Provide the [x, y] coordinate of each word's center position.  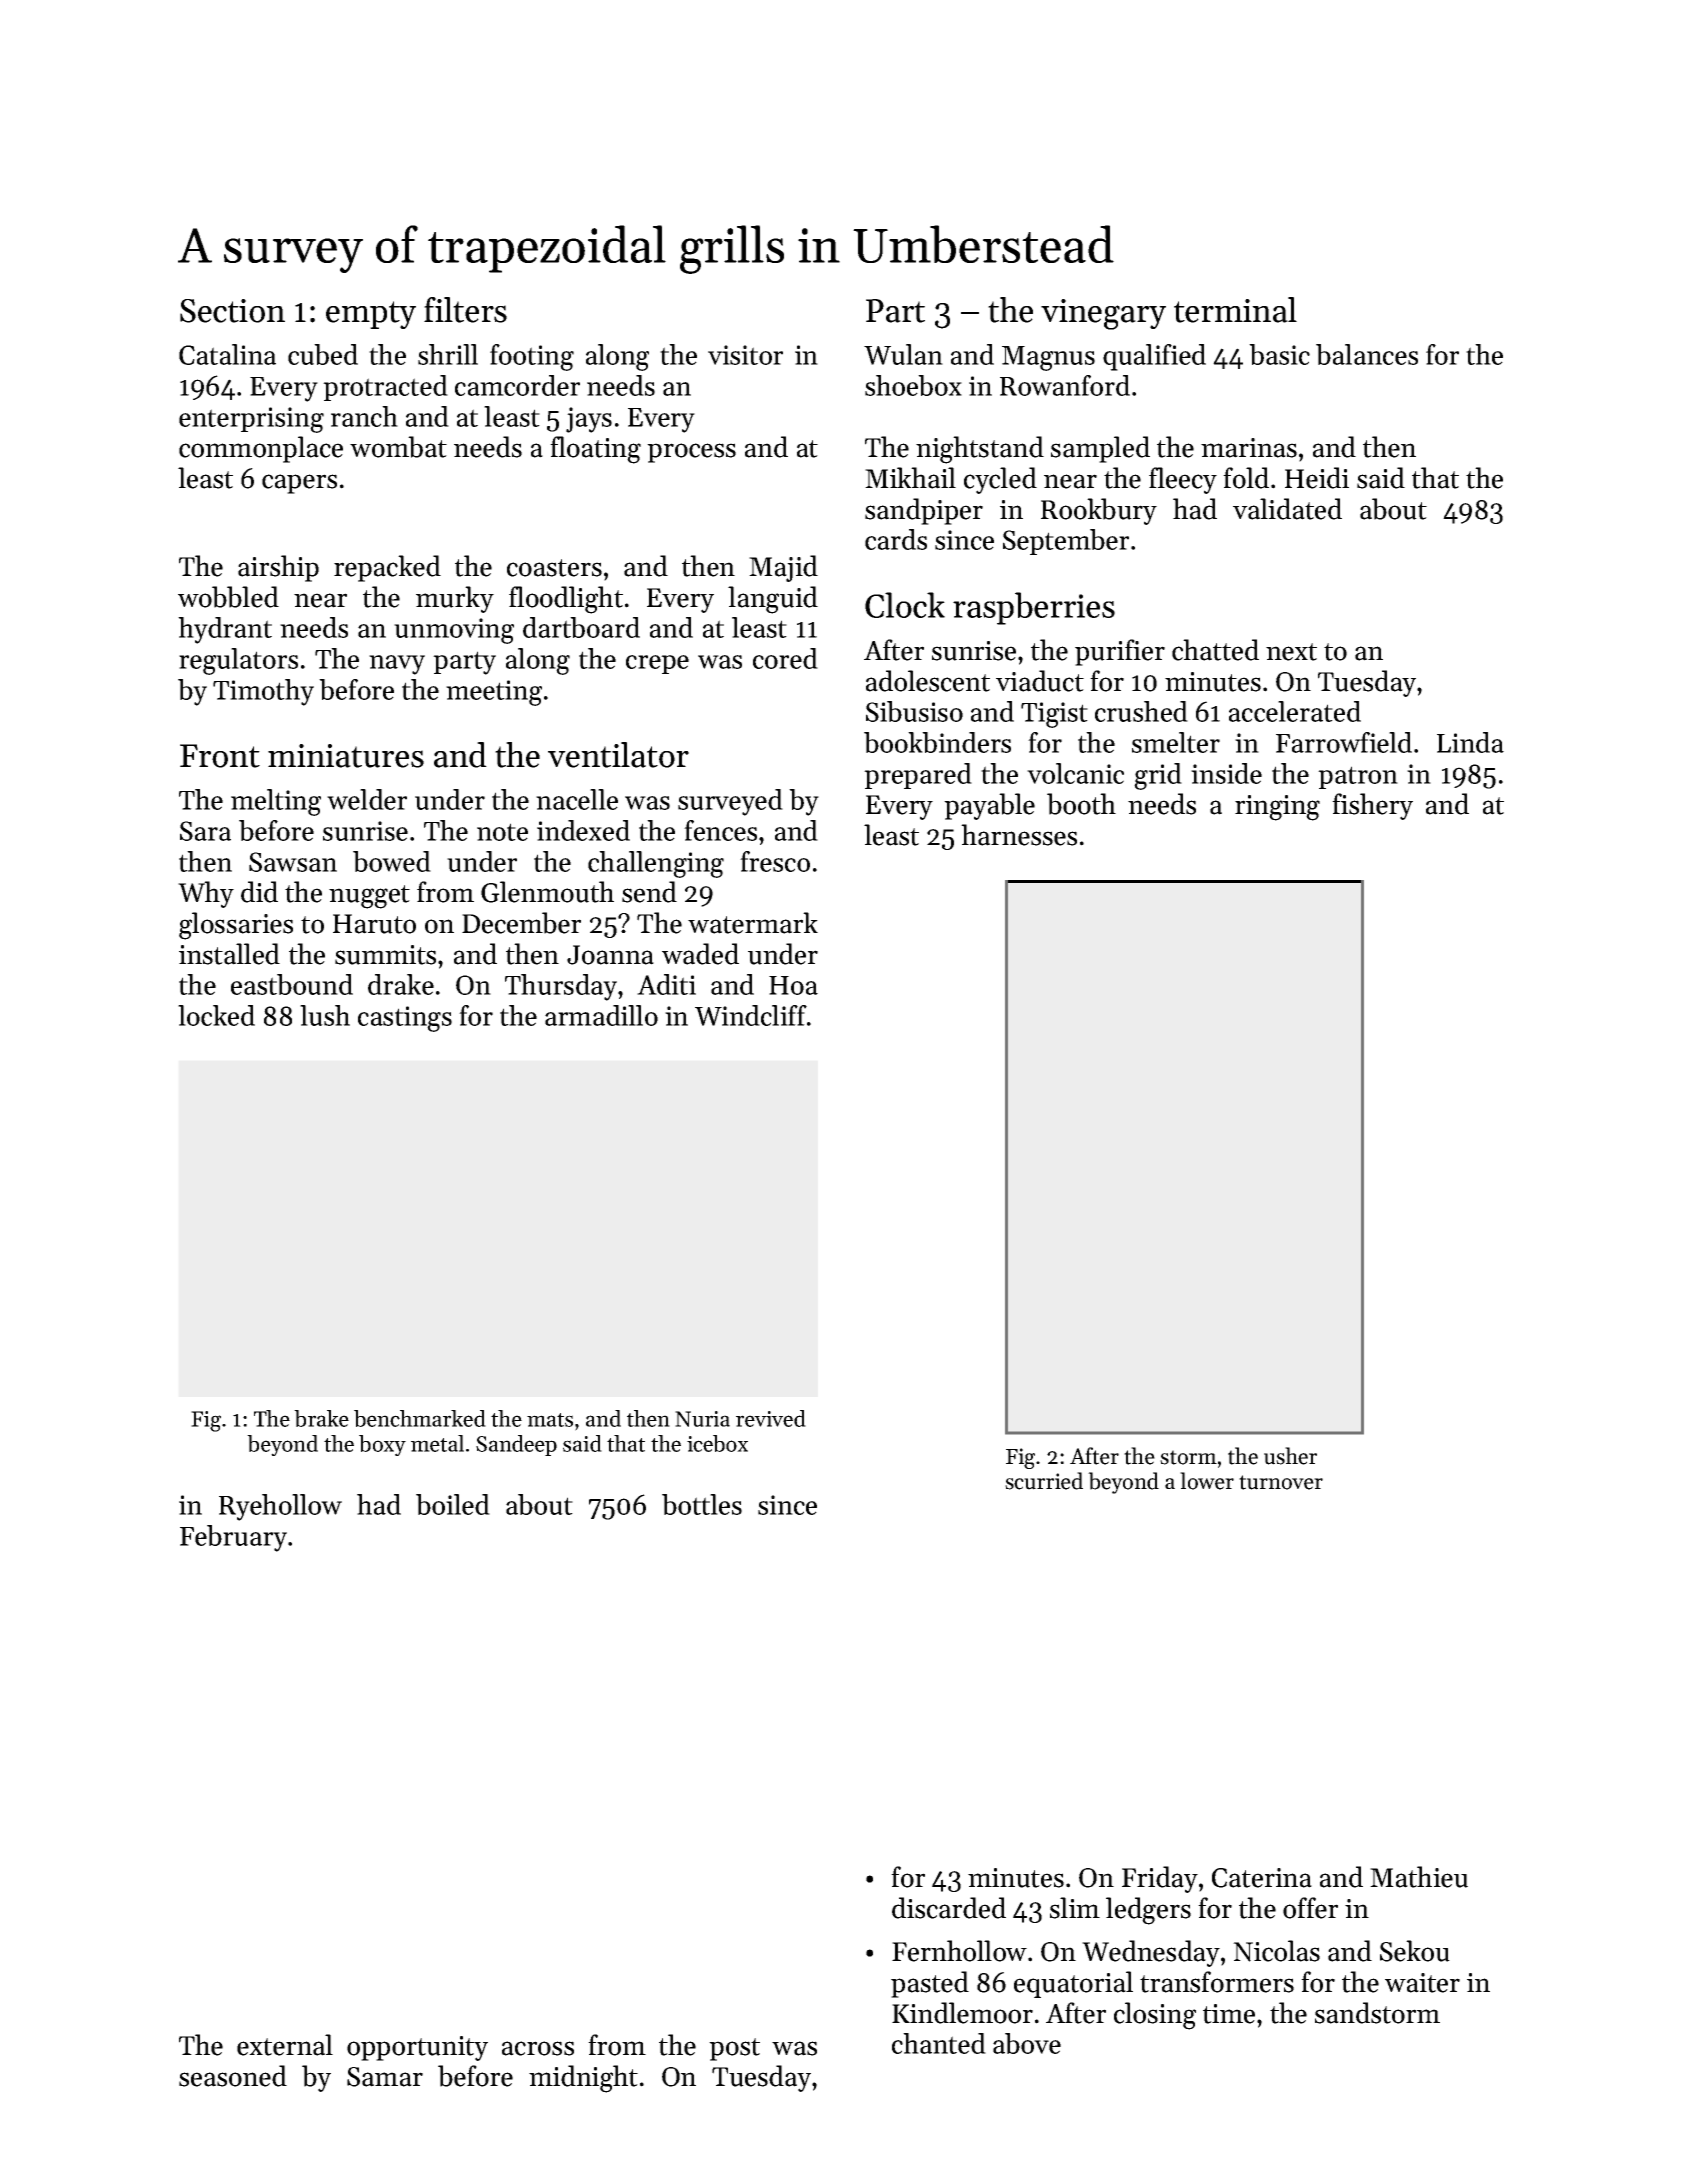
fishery [1372, 806]
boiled [453, 1504]
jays [589, 420]
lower [1207, 1481]
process [691, 453]
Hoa [793, 985]
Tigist [1054, 715]
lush [325, 1015]
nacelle [577, 799]
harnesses [1019, 835]
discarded [949, 1908]
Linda [1470, 742]
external [285, 2045]
